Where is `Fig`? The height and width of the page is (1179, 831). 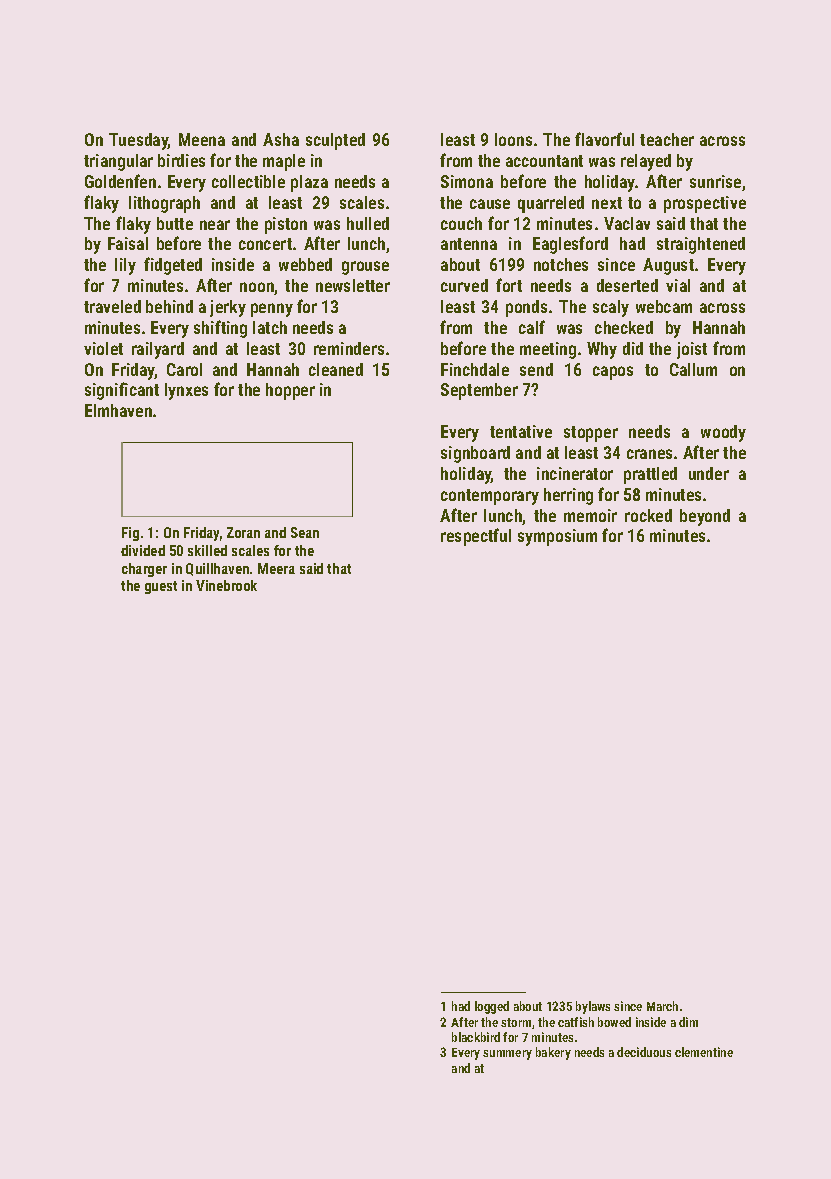 Fig is located at coordinates (130, 534).
